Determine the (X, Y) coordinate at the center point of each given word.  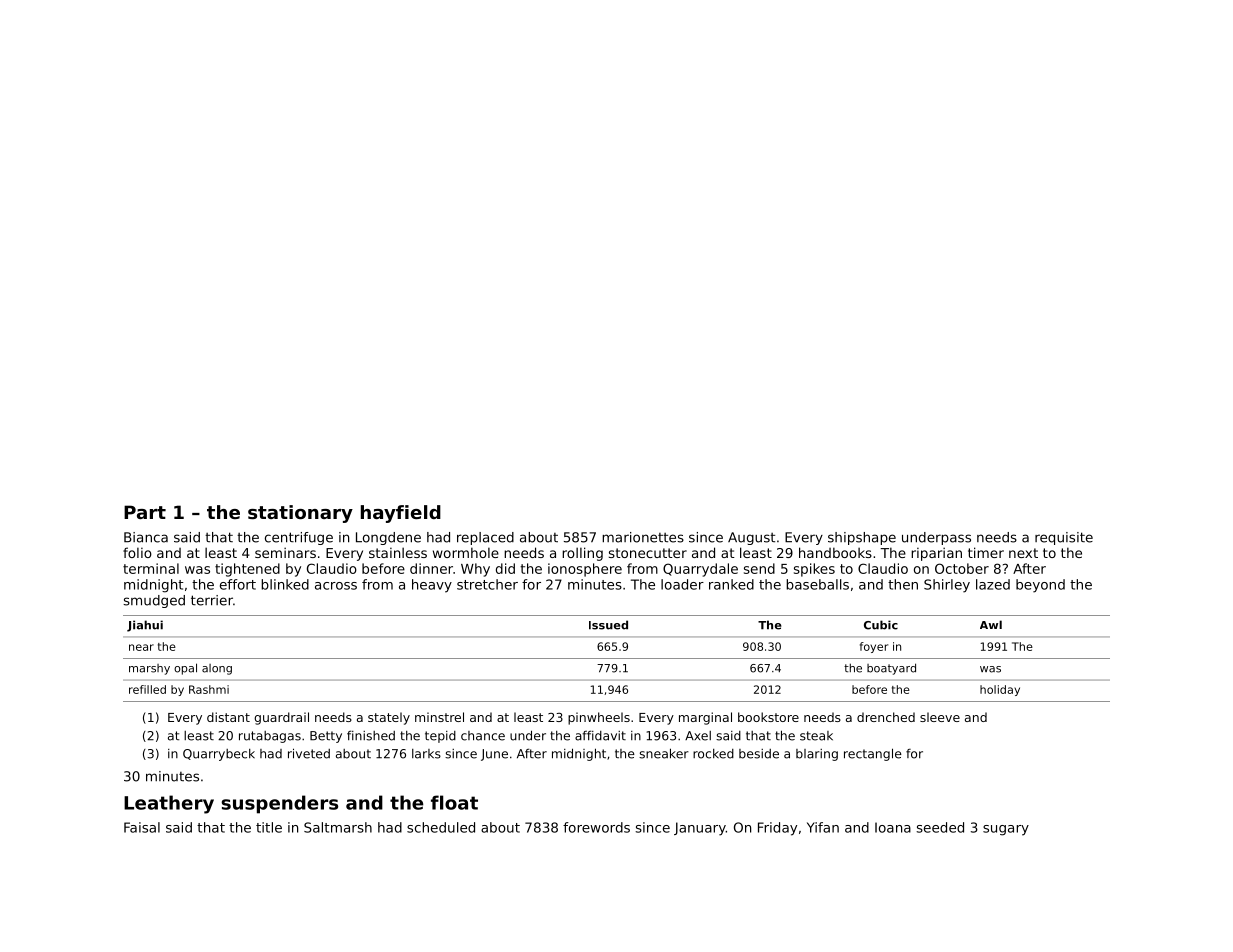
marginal (705, 718)
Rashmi (209, 689)
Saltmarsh (338, 827)
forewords (596, 827)
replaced (485, 538)
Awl (991, 624)
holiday (1000, 690)
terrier (212, 600)
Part (145, 512)
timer (986, 552)
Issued (608, 625)
